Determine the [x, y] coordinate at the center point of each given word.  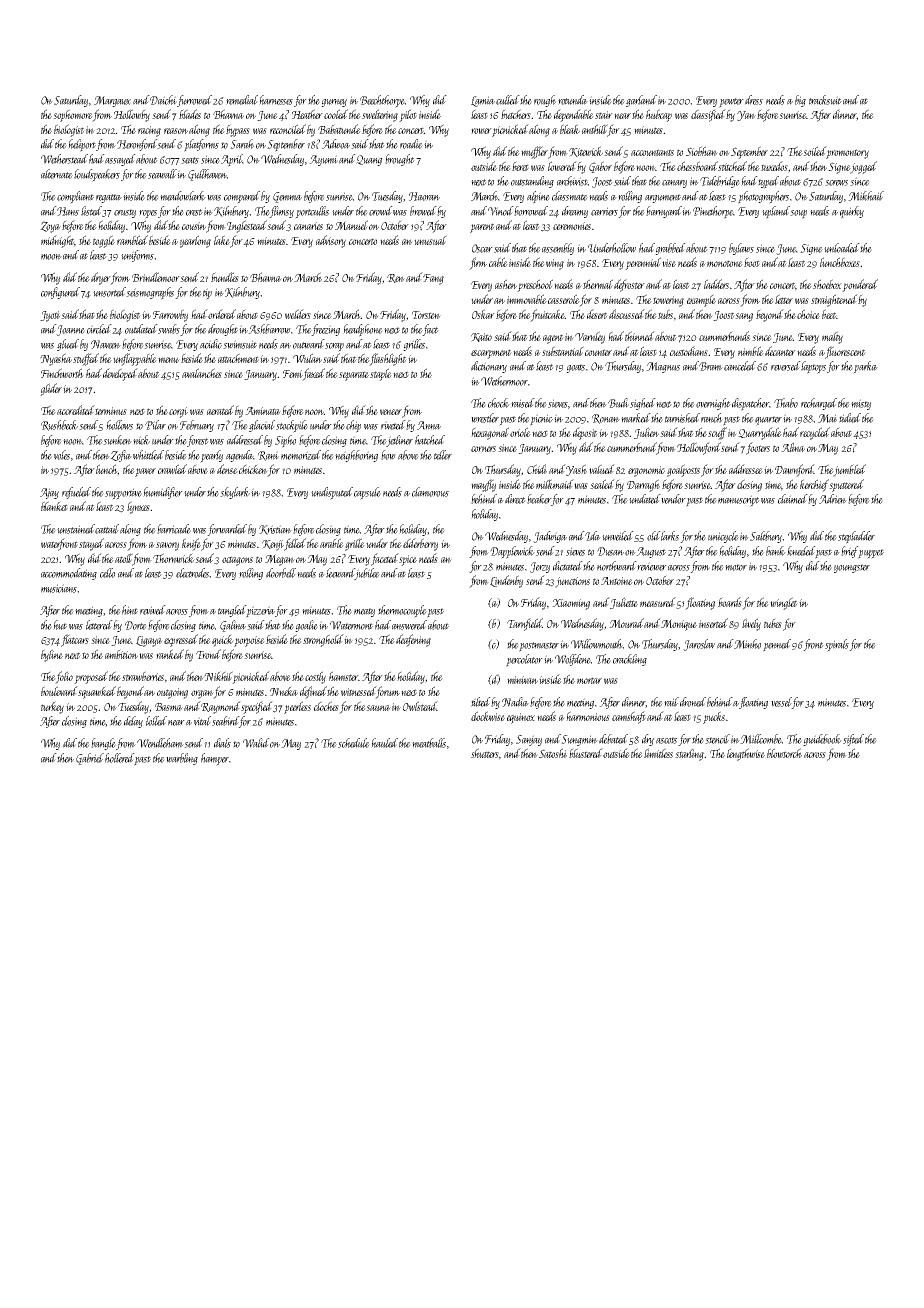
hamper [215, 759]
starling [690, 754]
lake [222, 240]
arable [332, 543]
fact [431, 330]
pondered [860, 285]
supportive [123, 494]
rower [481, 131]
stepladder [856, 537]
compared [242, 197]
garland [641, 101]
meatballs [429, 743]
